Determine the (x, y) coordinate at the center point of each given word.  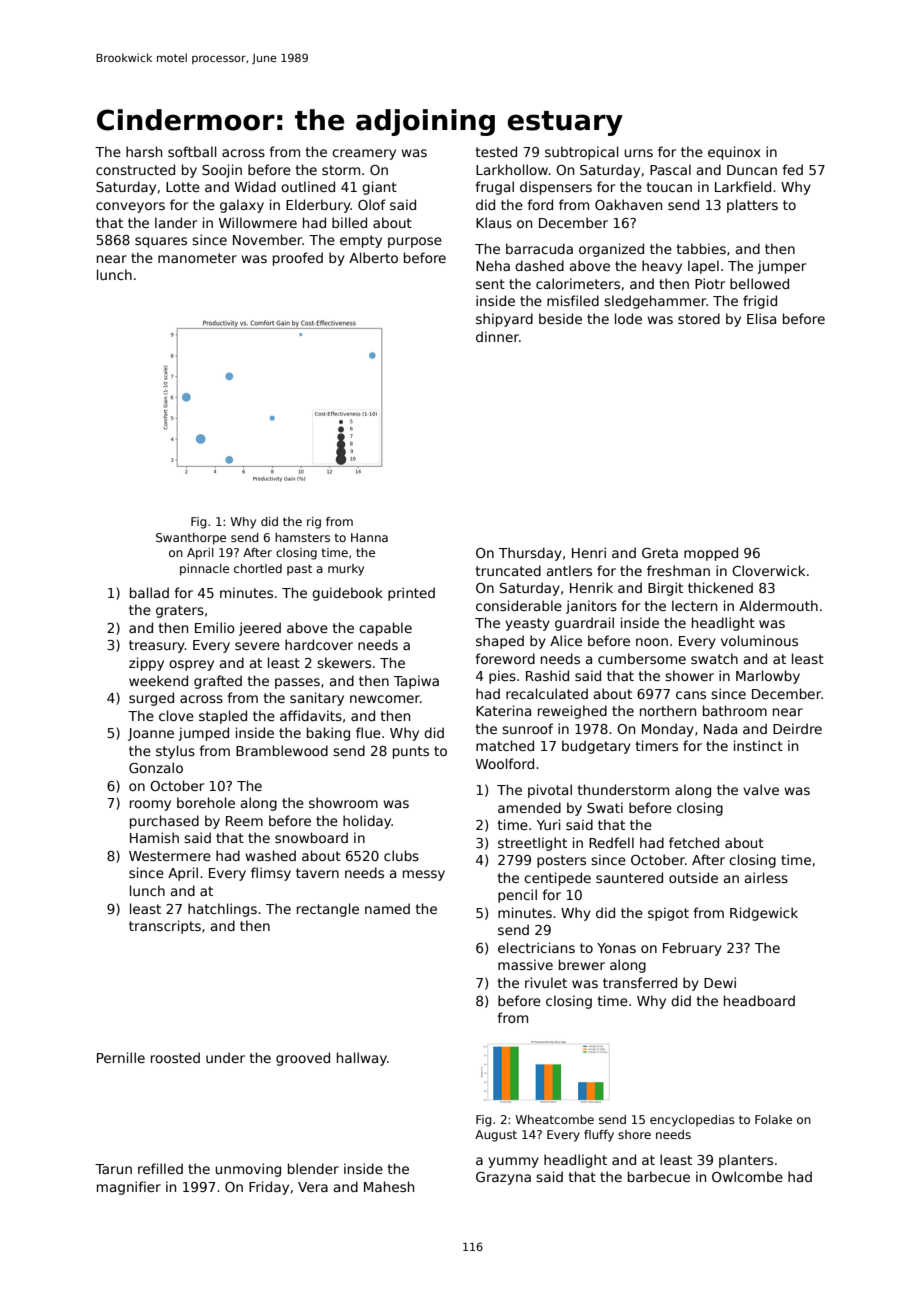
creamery (364, 154)
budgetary (596, 747)
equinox (734, 153)
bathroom (735, 710)
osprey (191, 665)
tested (496, 151)
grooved (303, 1059)
